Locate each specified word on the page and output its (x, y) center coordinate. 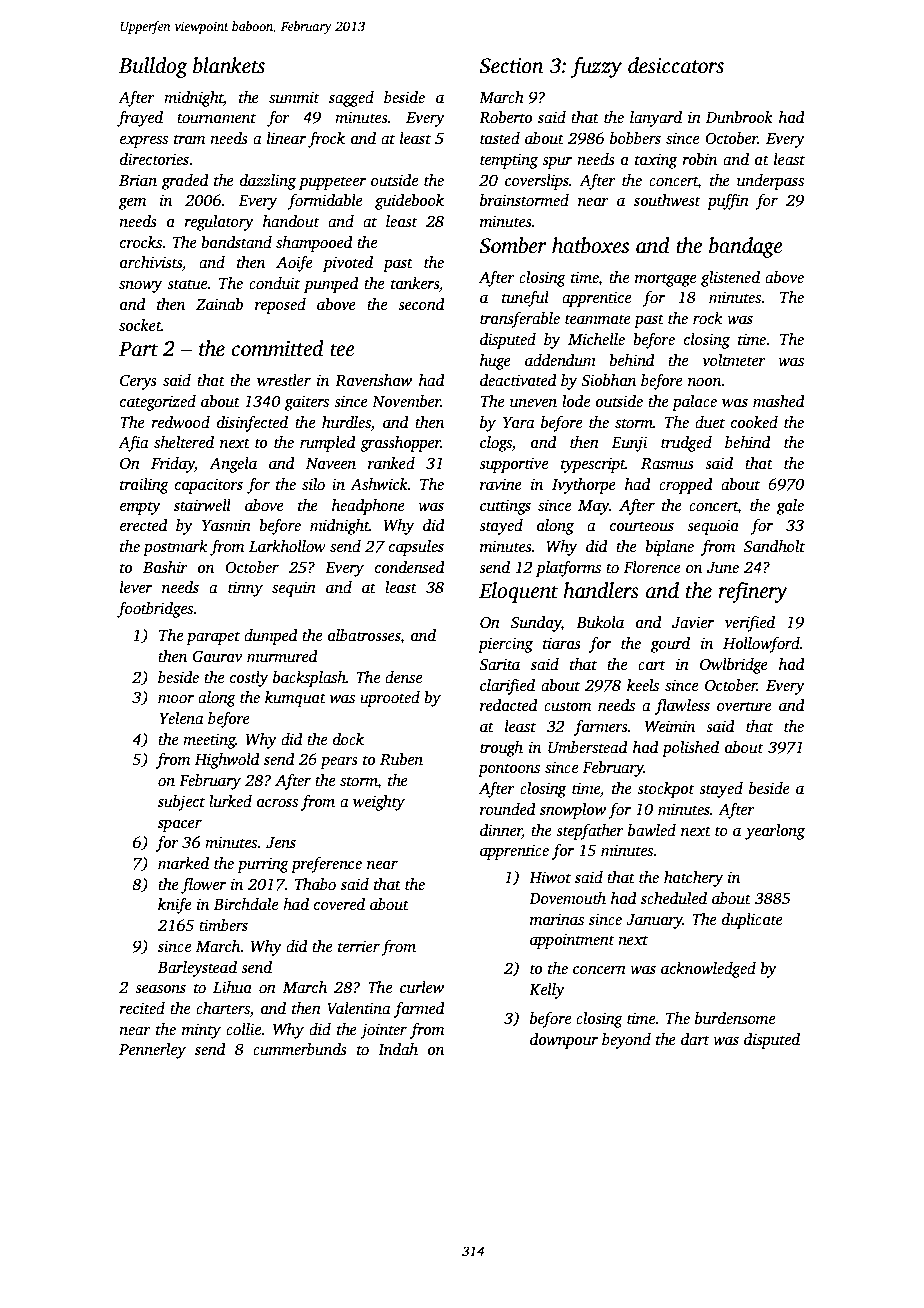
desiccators (676, 65)
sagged (351, 99)
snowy (140, 287)
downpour (564, 1041)
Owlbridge (734, 666)
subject (181, 803)
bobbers (635, 138)
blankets (229, 65)
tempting (509, 161)
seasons (160, 989)
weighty (379, 803)
